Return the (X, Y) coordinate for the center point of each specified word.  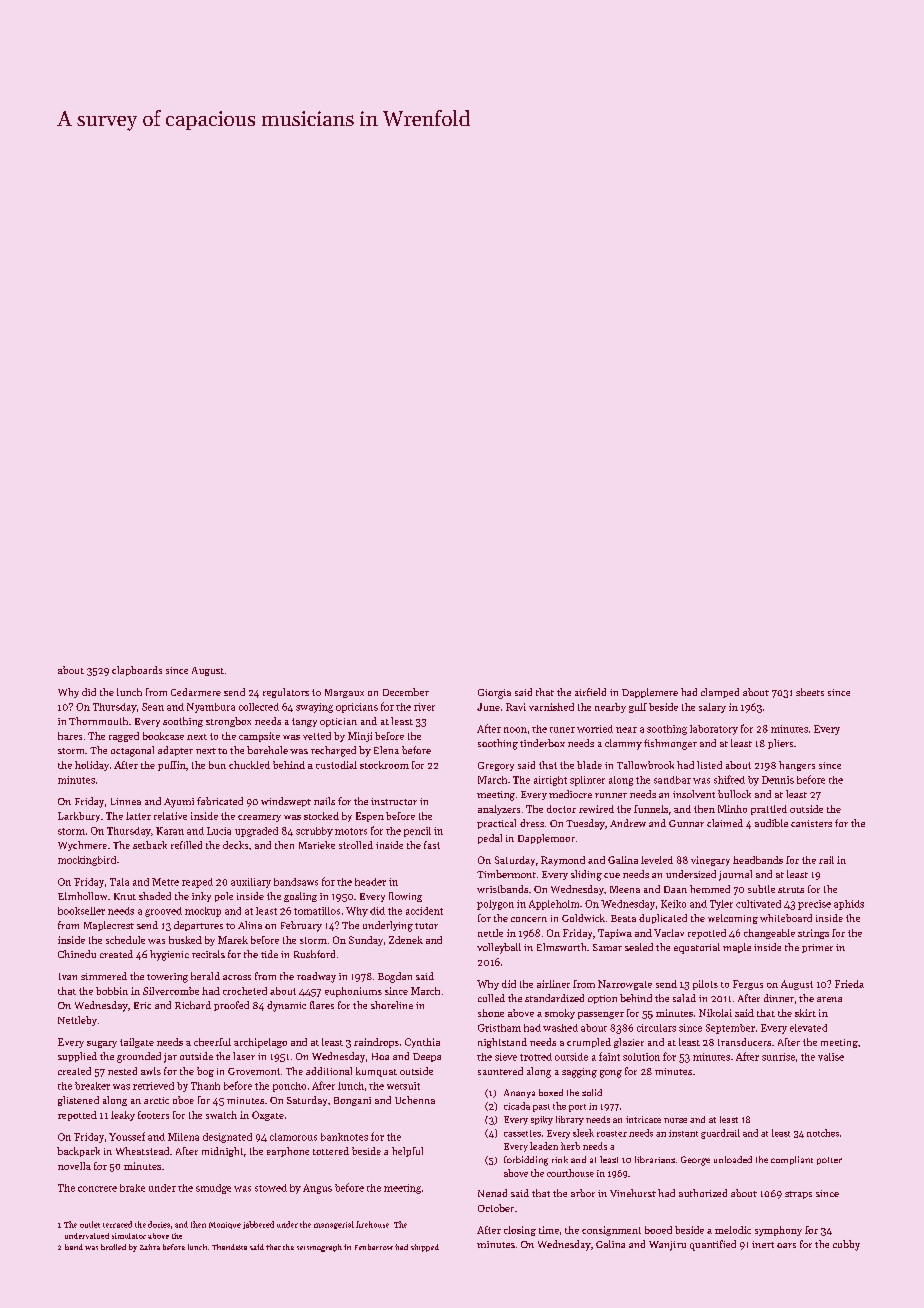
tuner (562, 730)
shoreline (392, 1005)
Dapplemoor (546, 839)
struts (791, 890)
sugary (102, 1044)
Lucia (219, 831)
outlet (90, 1224)
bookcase (163, 736)
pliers (780, 744)
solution (641, 1057)
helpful (407, 1152)
